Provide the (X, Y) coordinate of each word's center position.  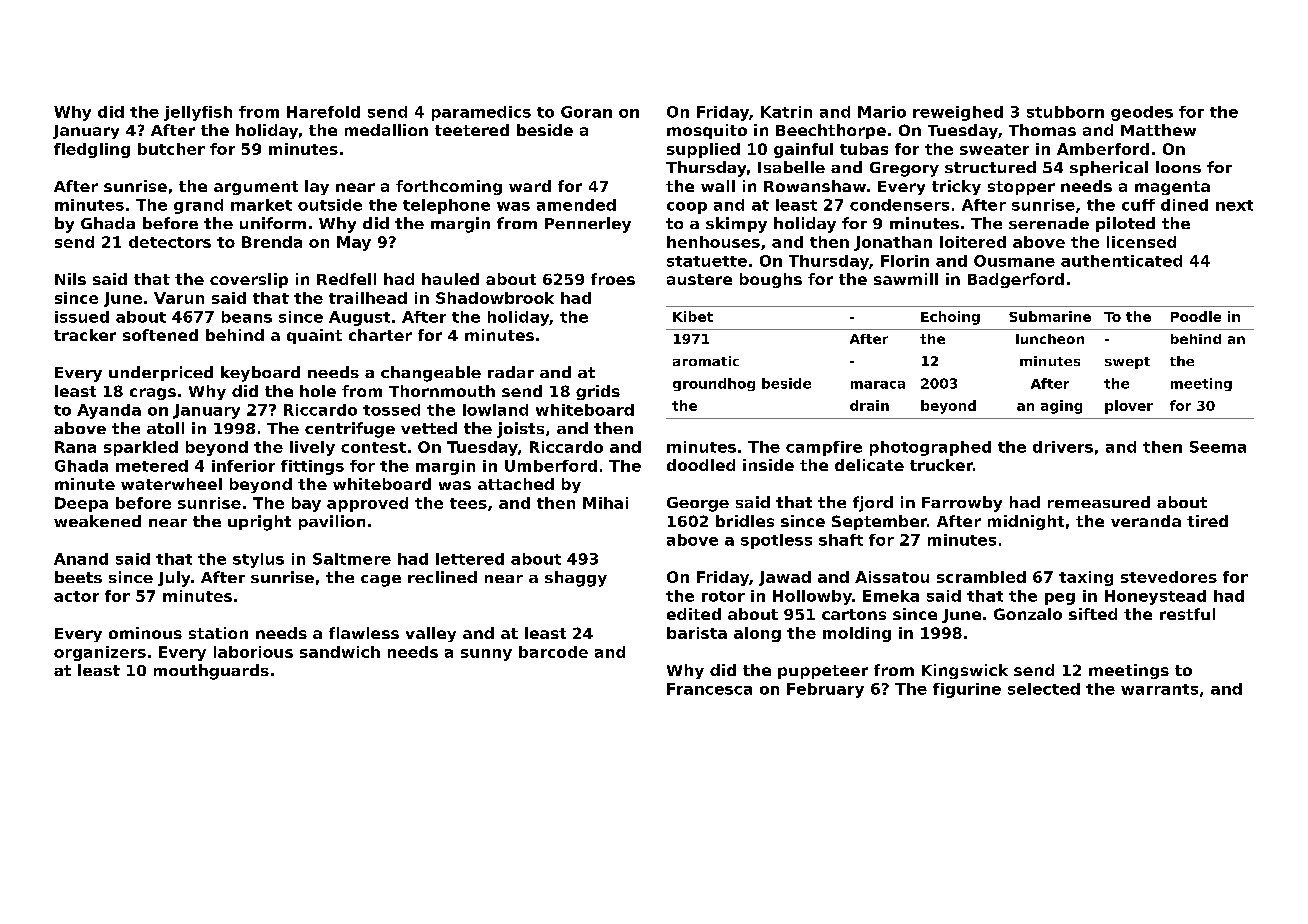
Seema (1218, 447)
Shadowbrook (495, 298)
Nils (70, 279)
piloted (1125, 224)
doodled (701, 465)
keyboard (260, 374)
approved (367, 504)
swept (1127, 363)
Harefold (323, 112)
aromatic (706, 361)
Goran (586, 112)
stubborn (1065, 112)
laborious (253, 652)
